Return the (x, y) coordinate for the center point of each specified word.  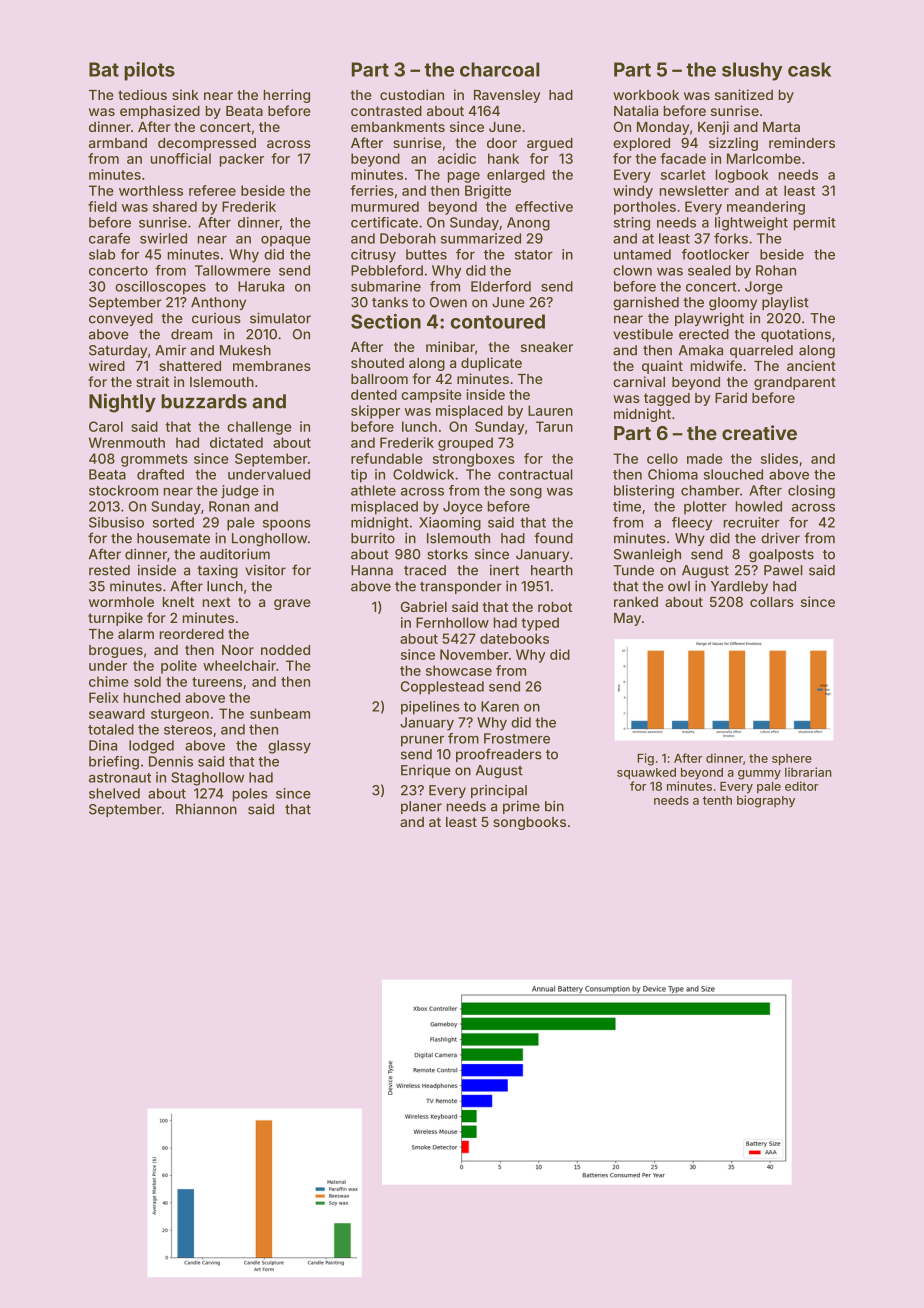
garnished (646, 304)
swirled (163, 238)
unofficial (181, 158)
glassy (289, 747)
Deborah (408, 238)
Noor (238, 650)
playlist (785, 303)
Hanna (372, 570)
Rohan (776, 270)
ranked (636, 602)
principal (499, 791)
